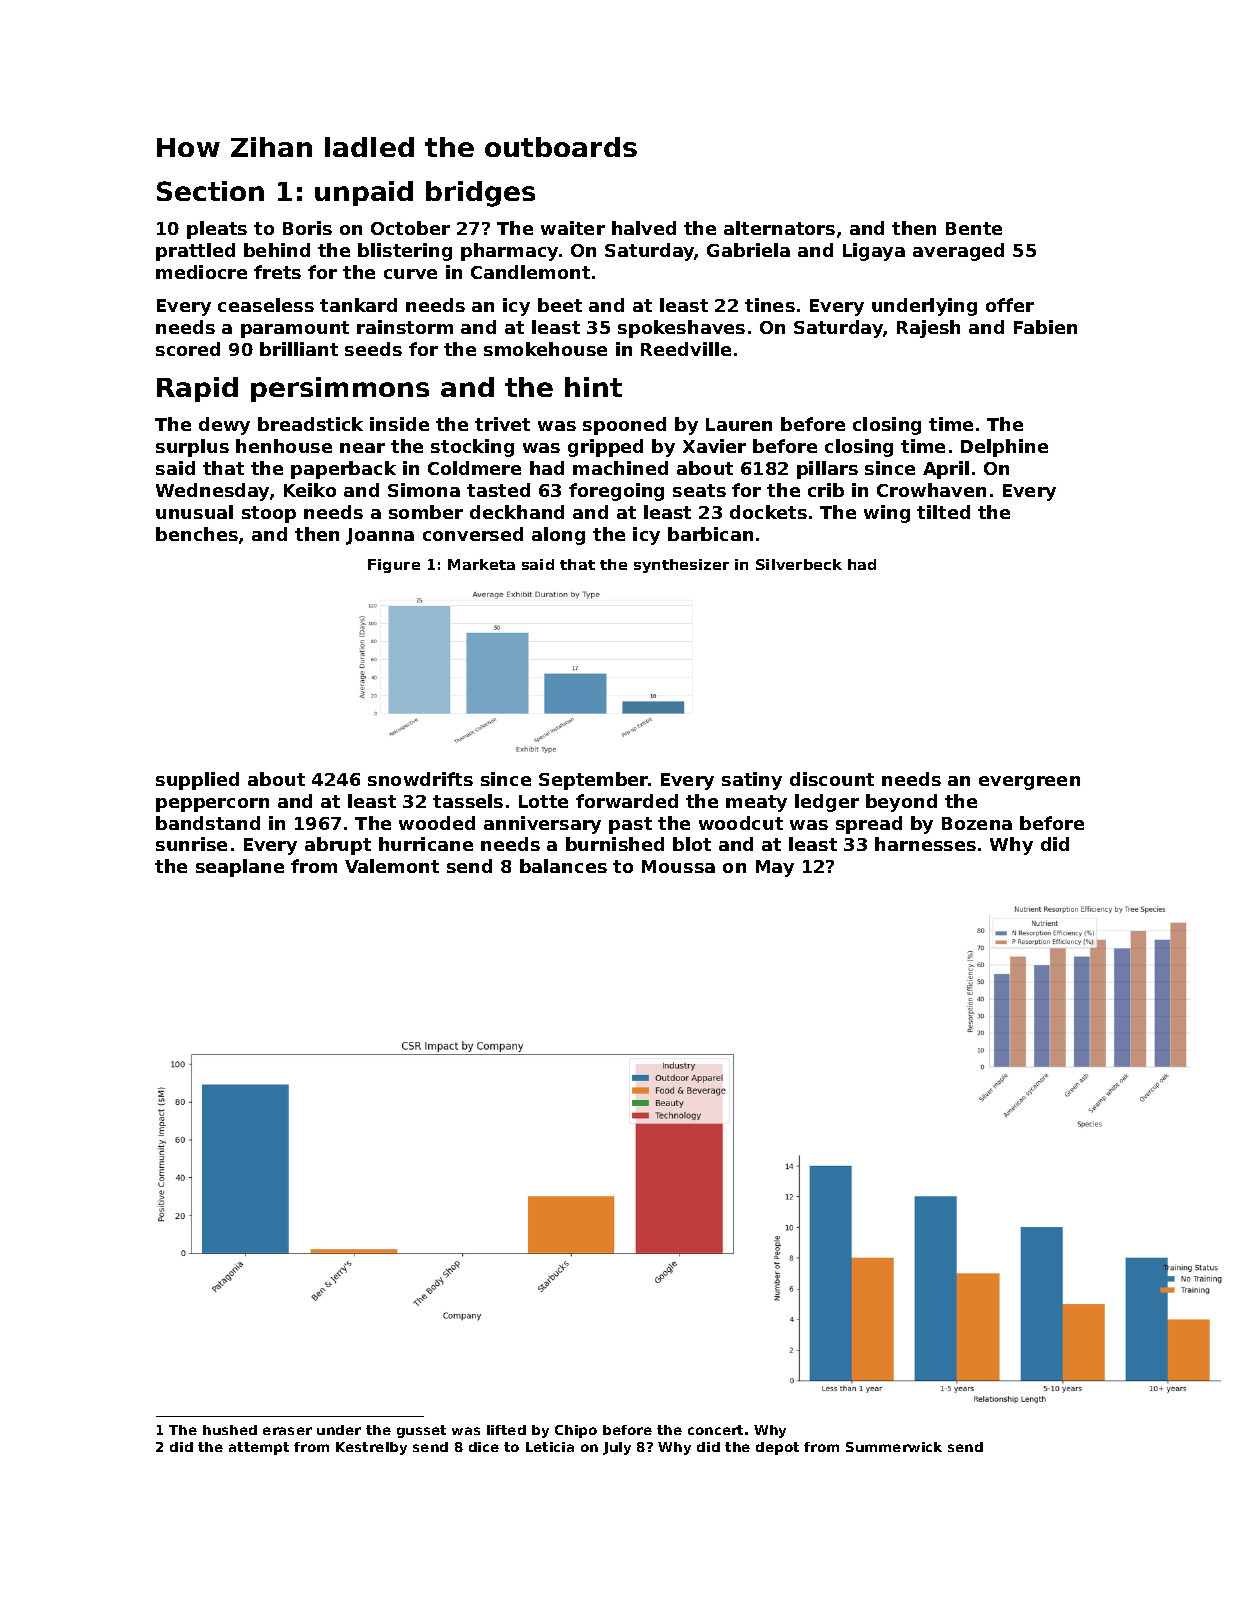  I want to click on Section, so click(210, 191).
